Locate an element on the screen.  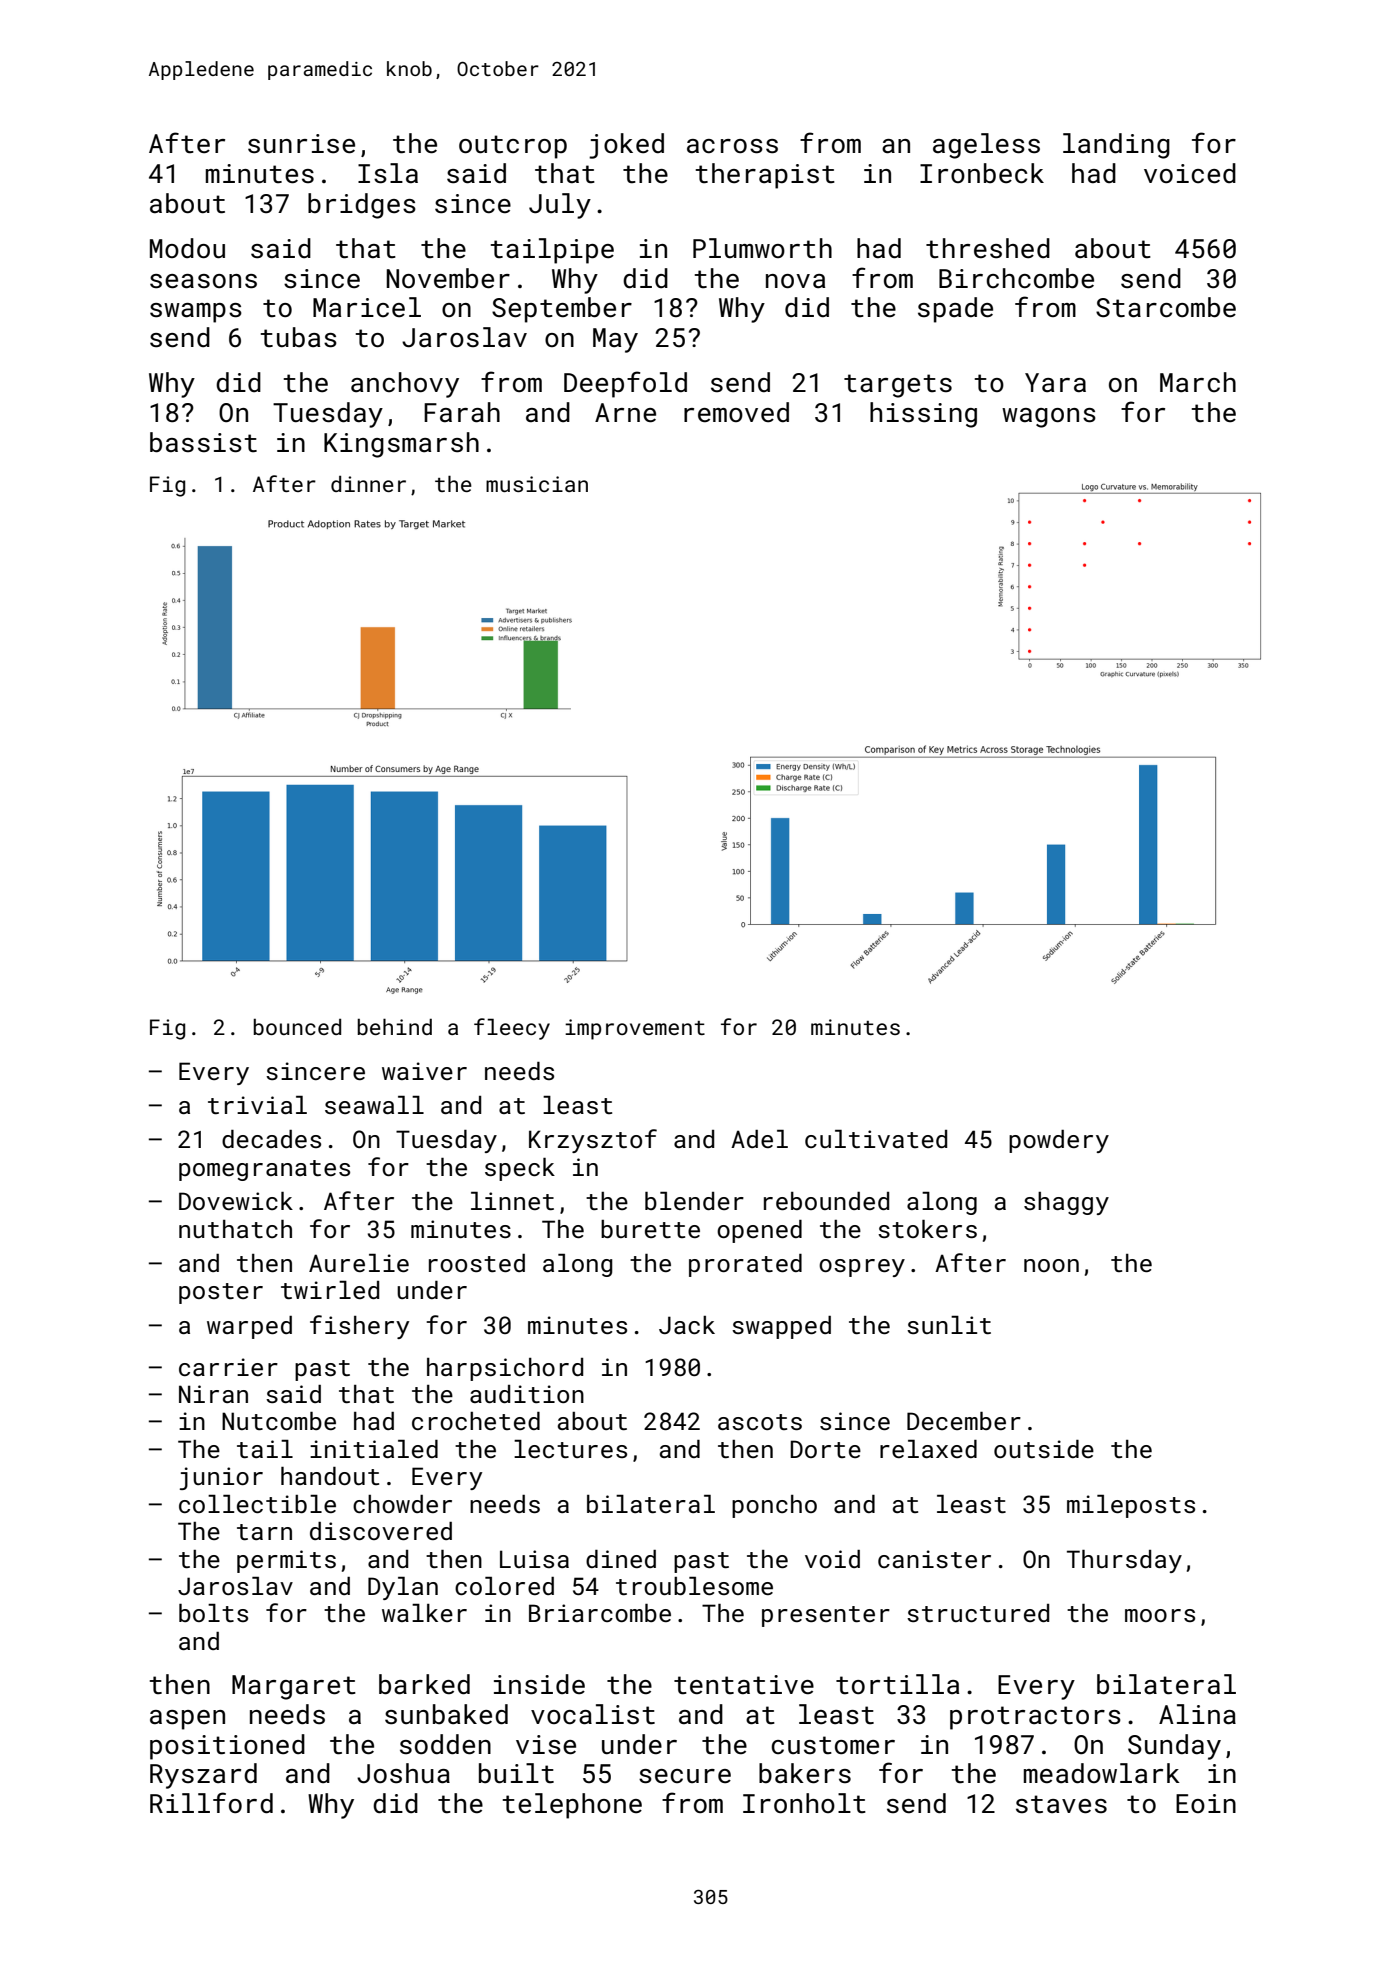
sunrise is located at coordinates (301, 144).
